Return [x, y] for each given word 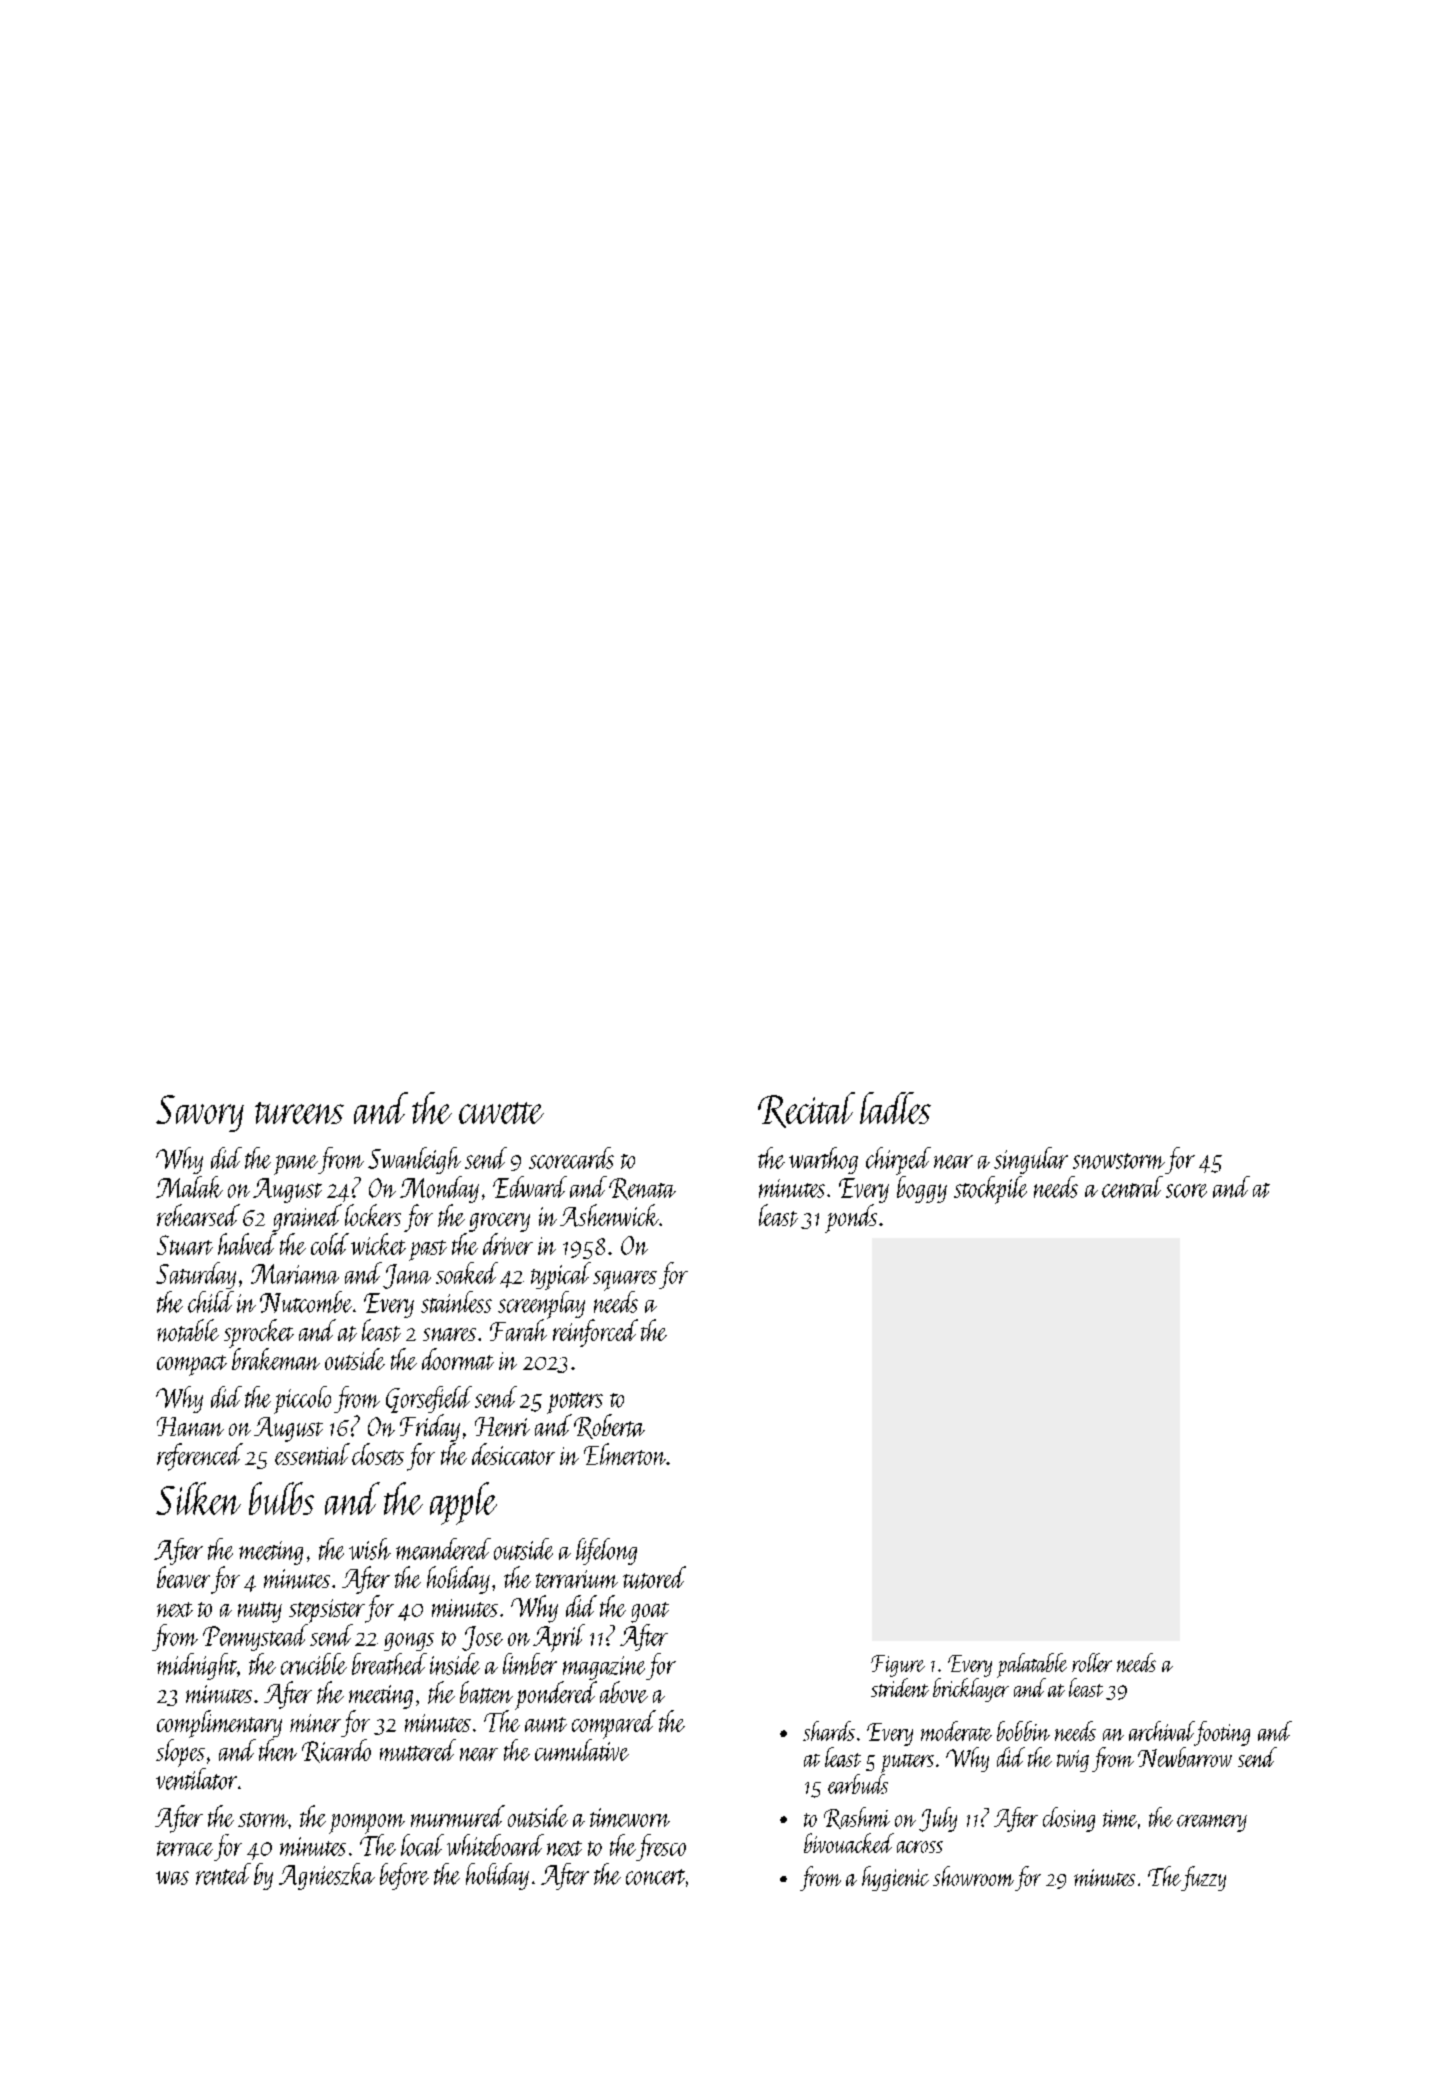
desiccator [513, 1454]
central [1132, 1187]
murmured [458, 1816]
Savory [200, 1113]
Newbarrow [1185, 1757]
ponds [851, 1218]
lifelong [606, 1551]
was [172, 1878]
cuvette [501, 1113]
